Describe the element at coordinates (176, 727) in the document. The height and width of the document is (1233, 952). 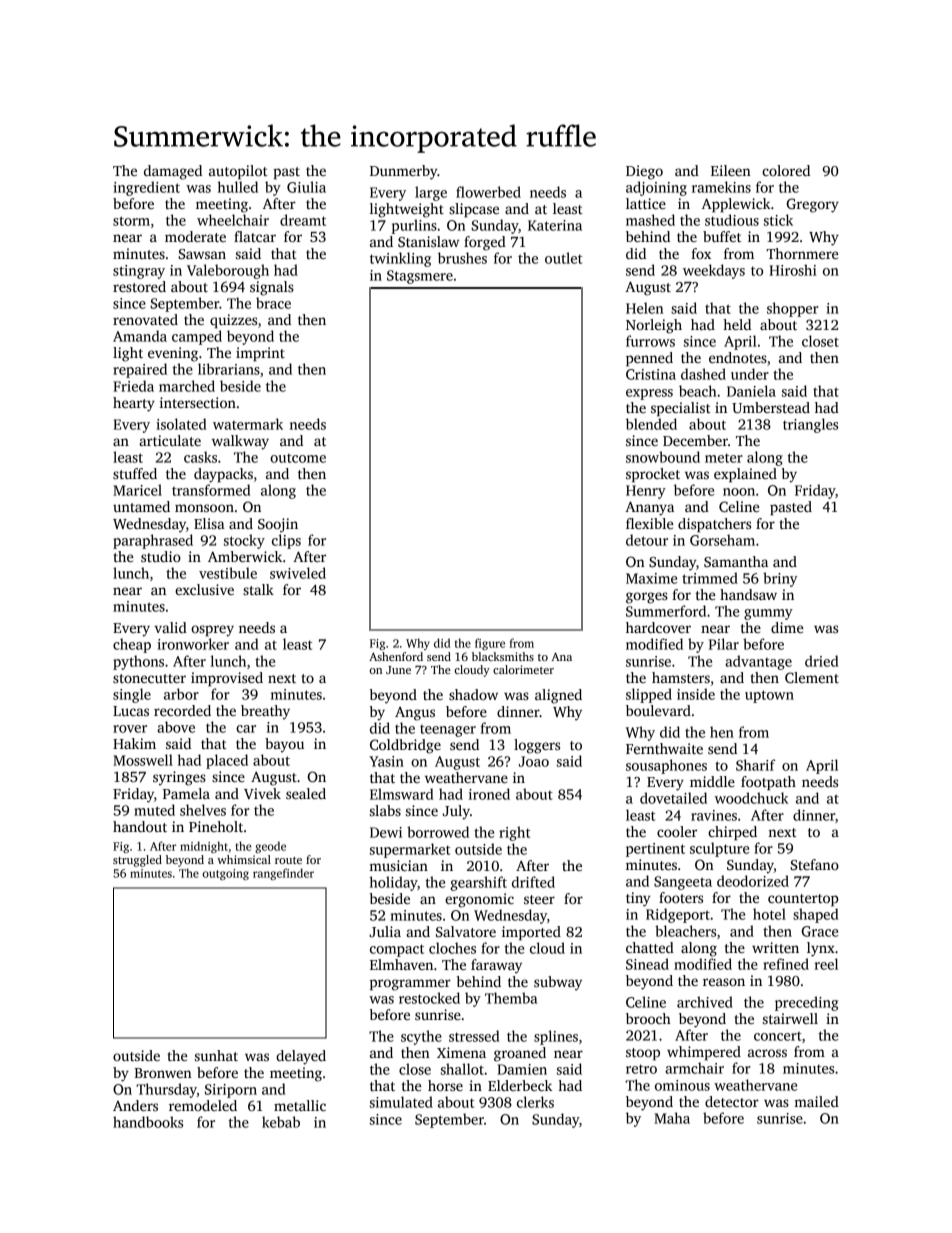
I see `above` at that location.
